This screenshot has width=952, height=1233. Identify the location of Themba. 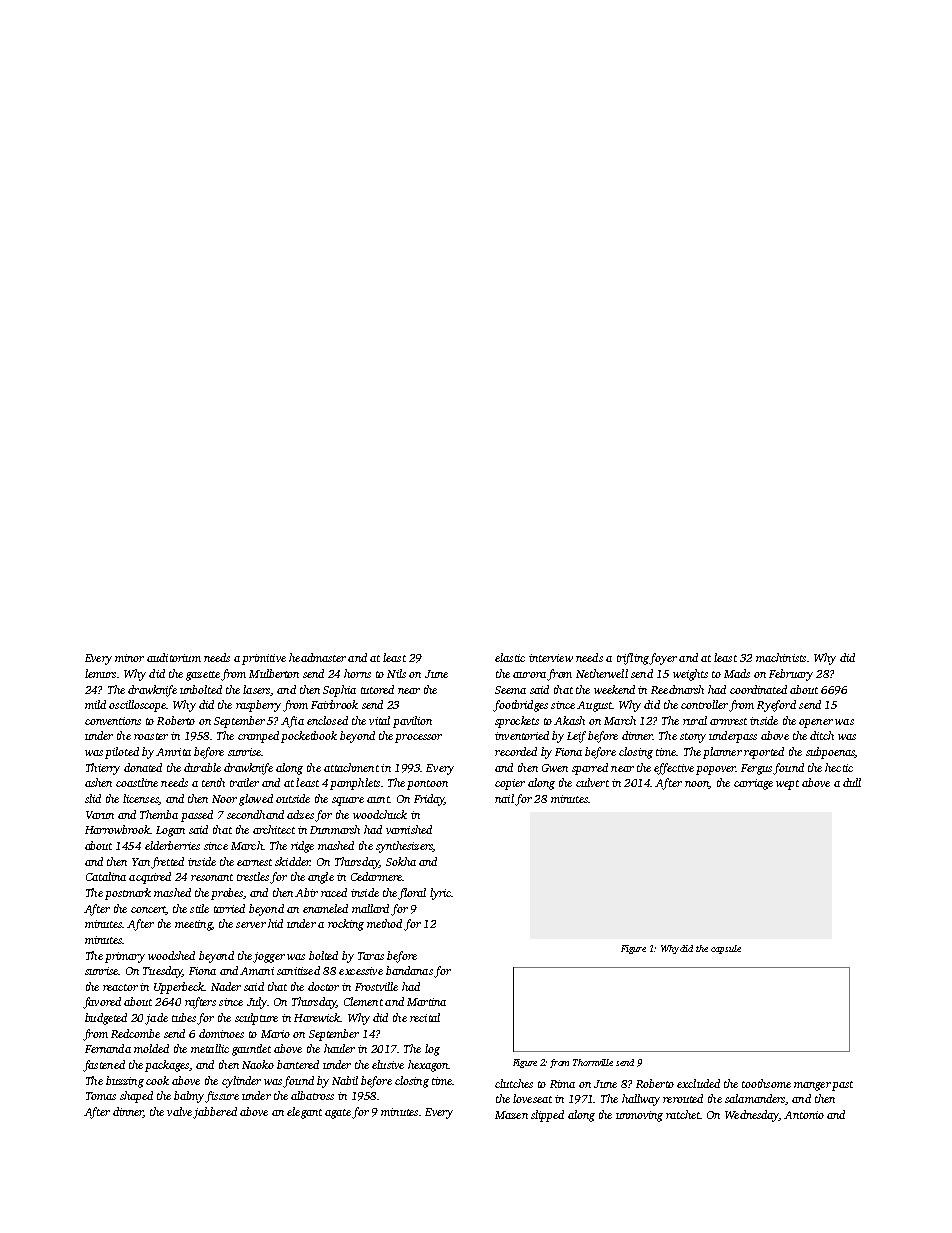
(159, 814).
